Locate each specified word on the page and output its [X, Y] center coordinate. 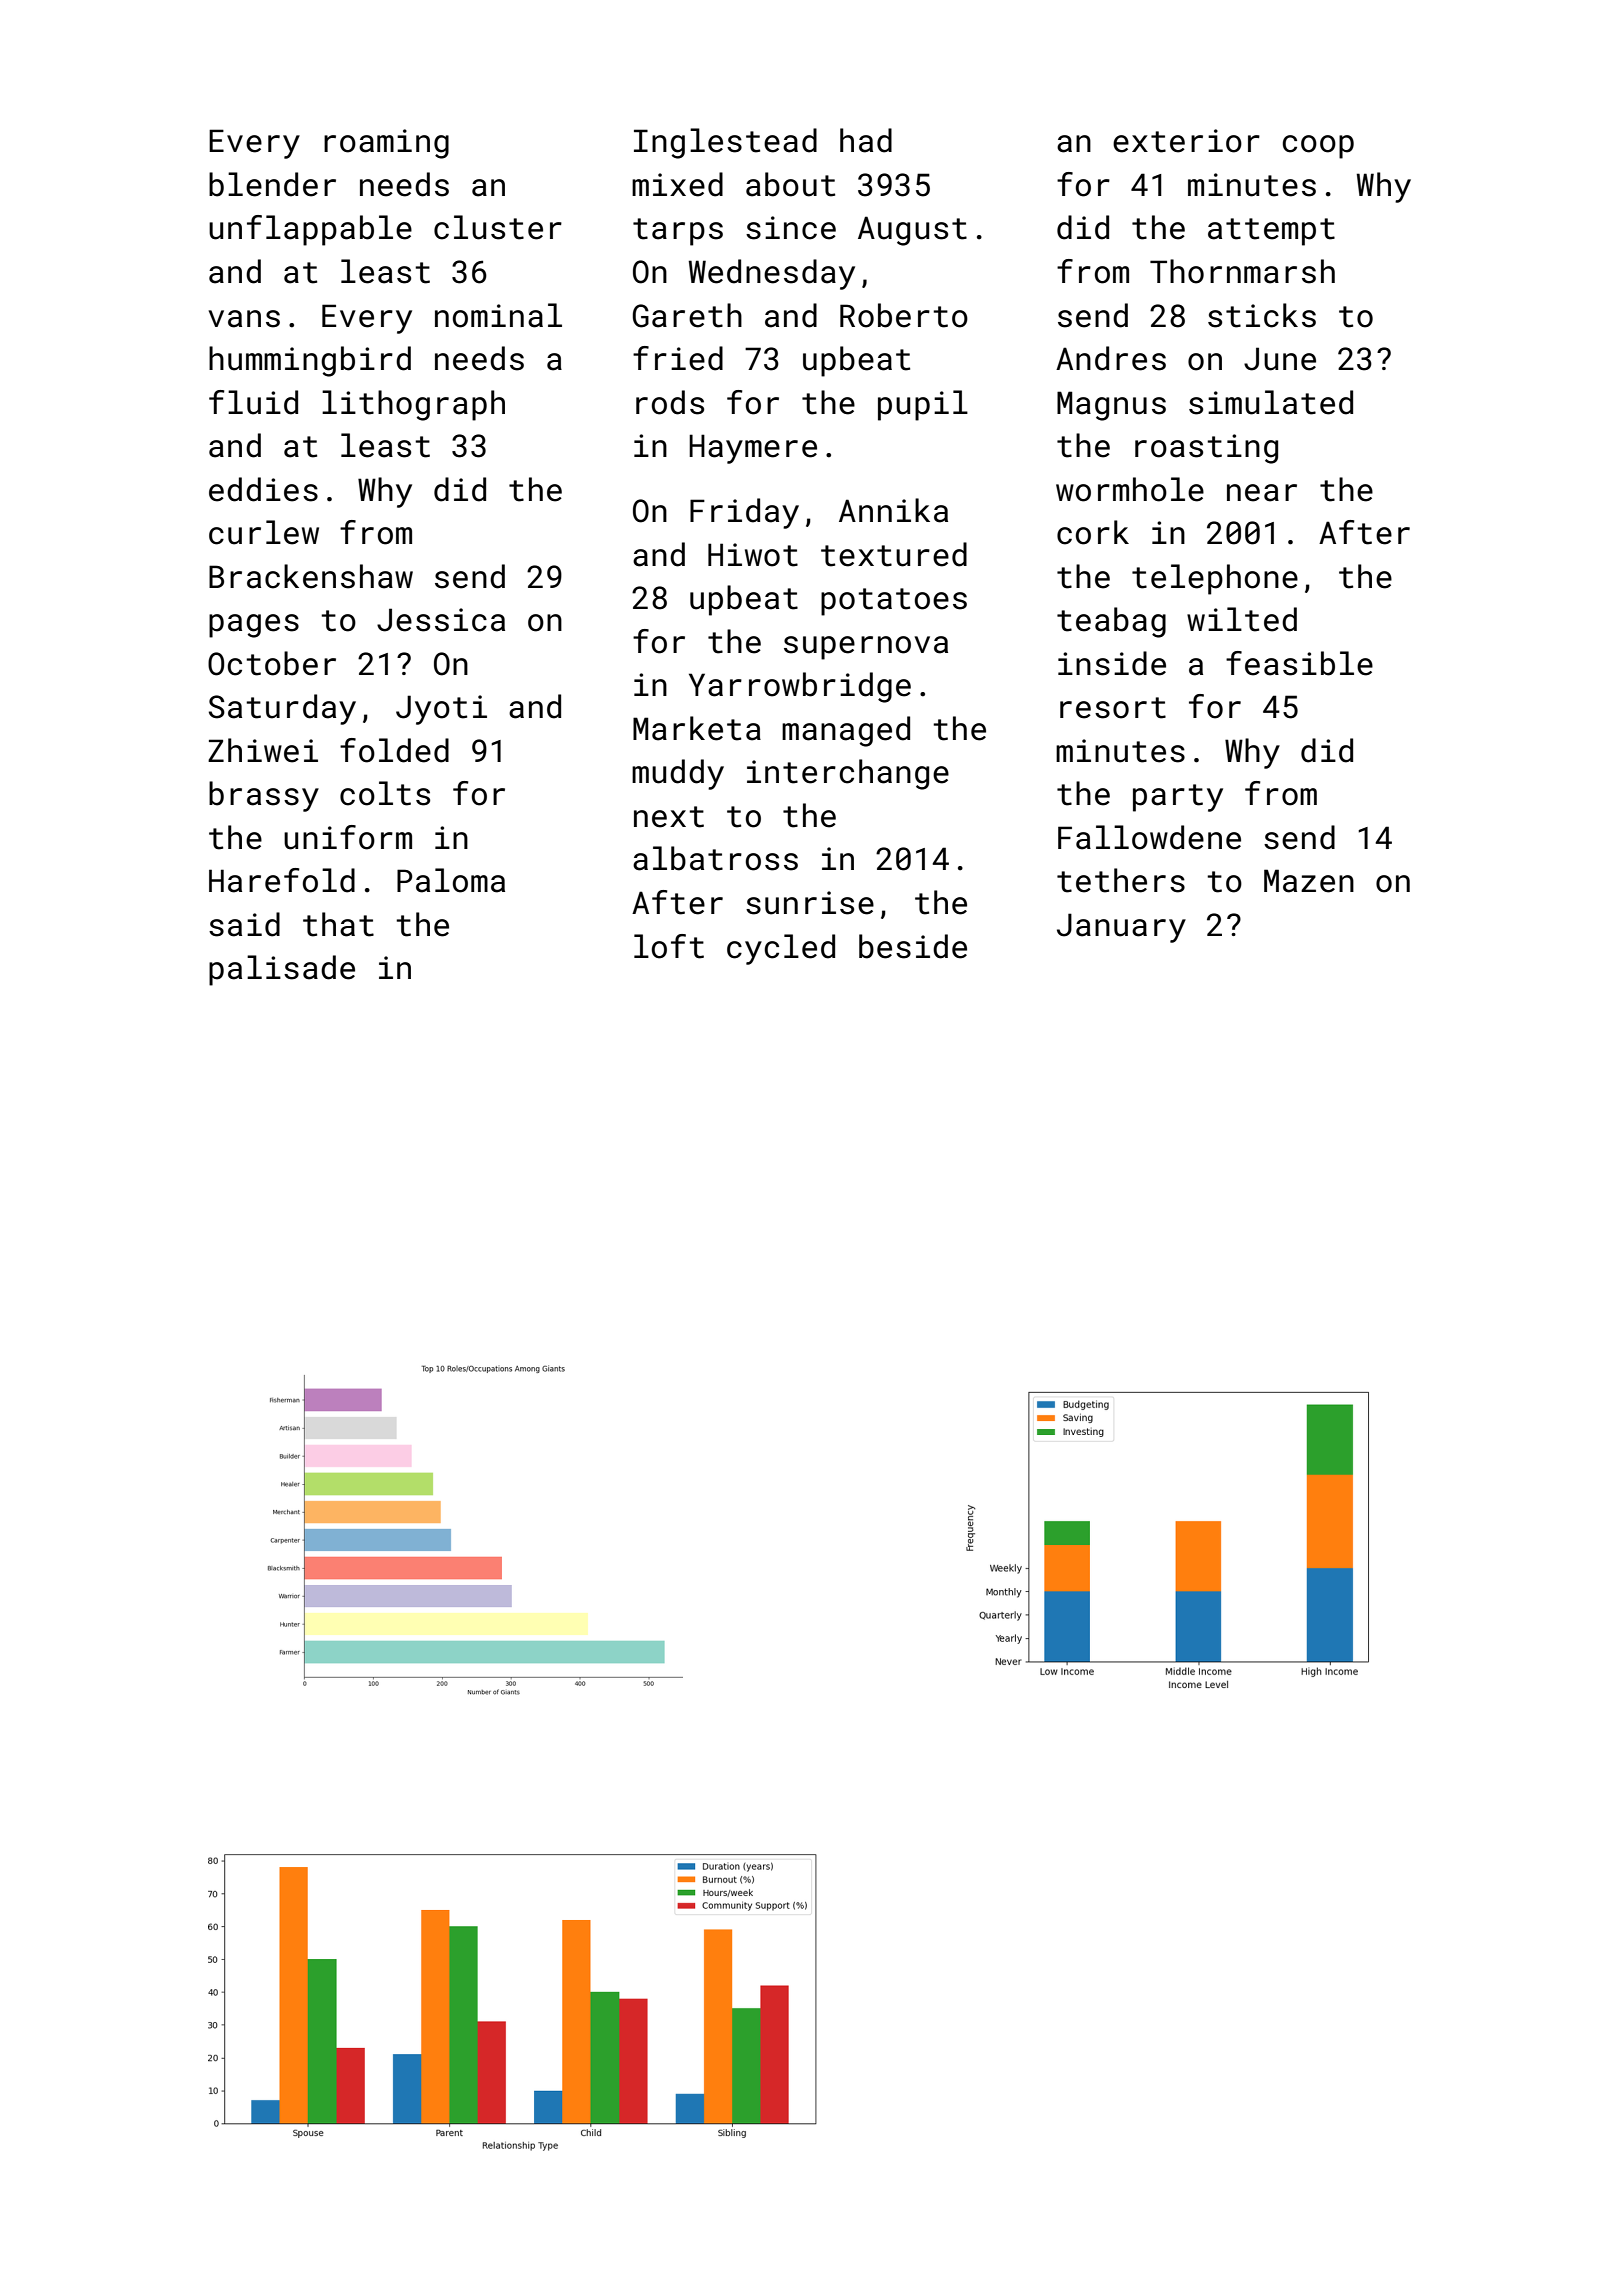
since [791, 228]
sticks [1262, 315]
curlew [264, 532]
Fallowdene [1149, 837]
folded [394, 750]
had [866, 140]
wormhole [1130, 489]
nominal [498, 315]
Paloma [451, 880]
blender [272, 184]
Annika [893, 510]
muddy [678, 774]
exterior [1186, 141]
